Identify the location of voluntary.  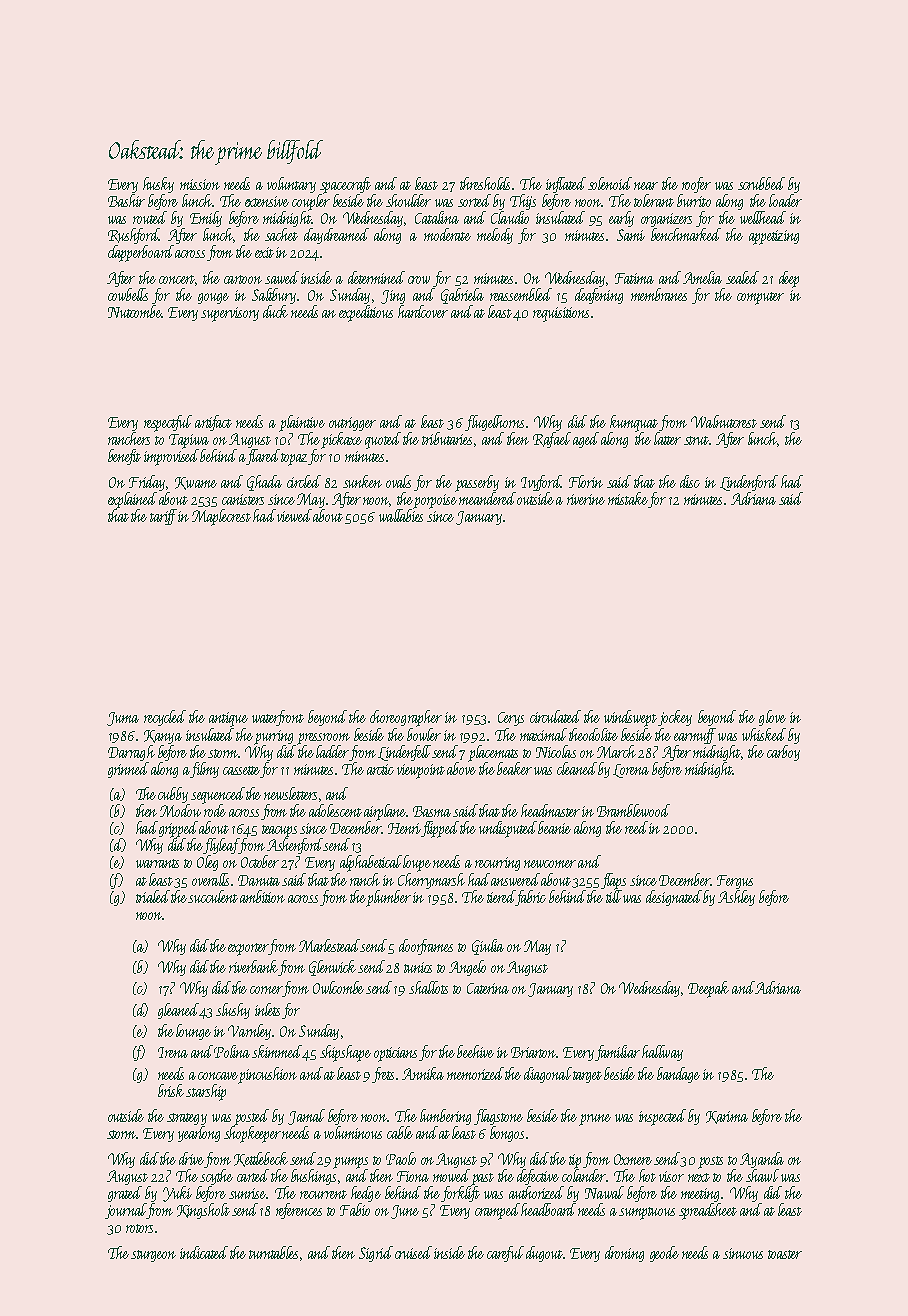
(291, 185).
